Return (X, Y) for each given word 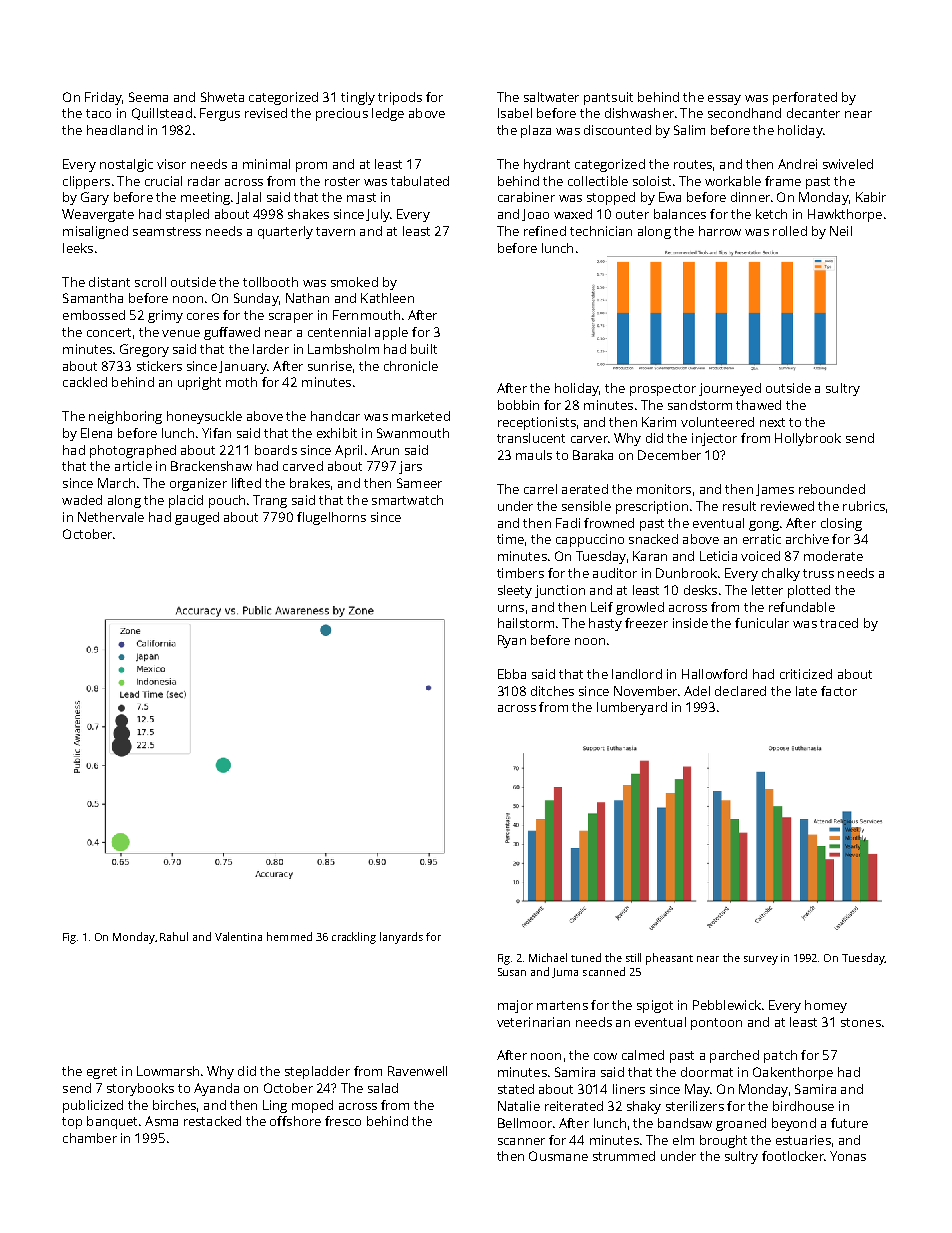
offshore (295, 1121)
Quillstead (162, 114)
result (739, 506)
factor (839, 691)
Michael (548, 957)
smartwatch (407, 500)
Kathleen (387, 298)
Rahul (174, 936)
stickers (159, 366)
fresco (343, 1121)
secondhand (744, 113)
